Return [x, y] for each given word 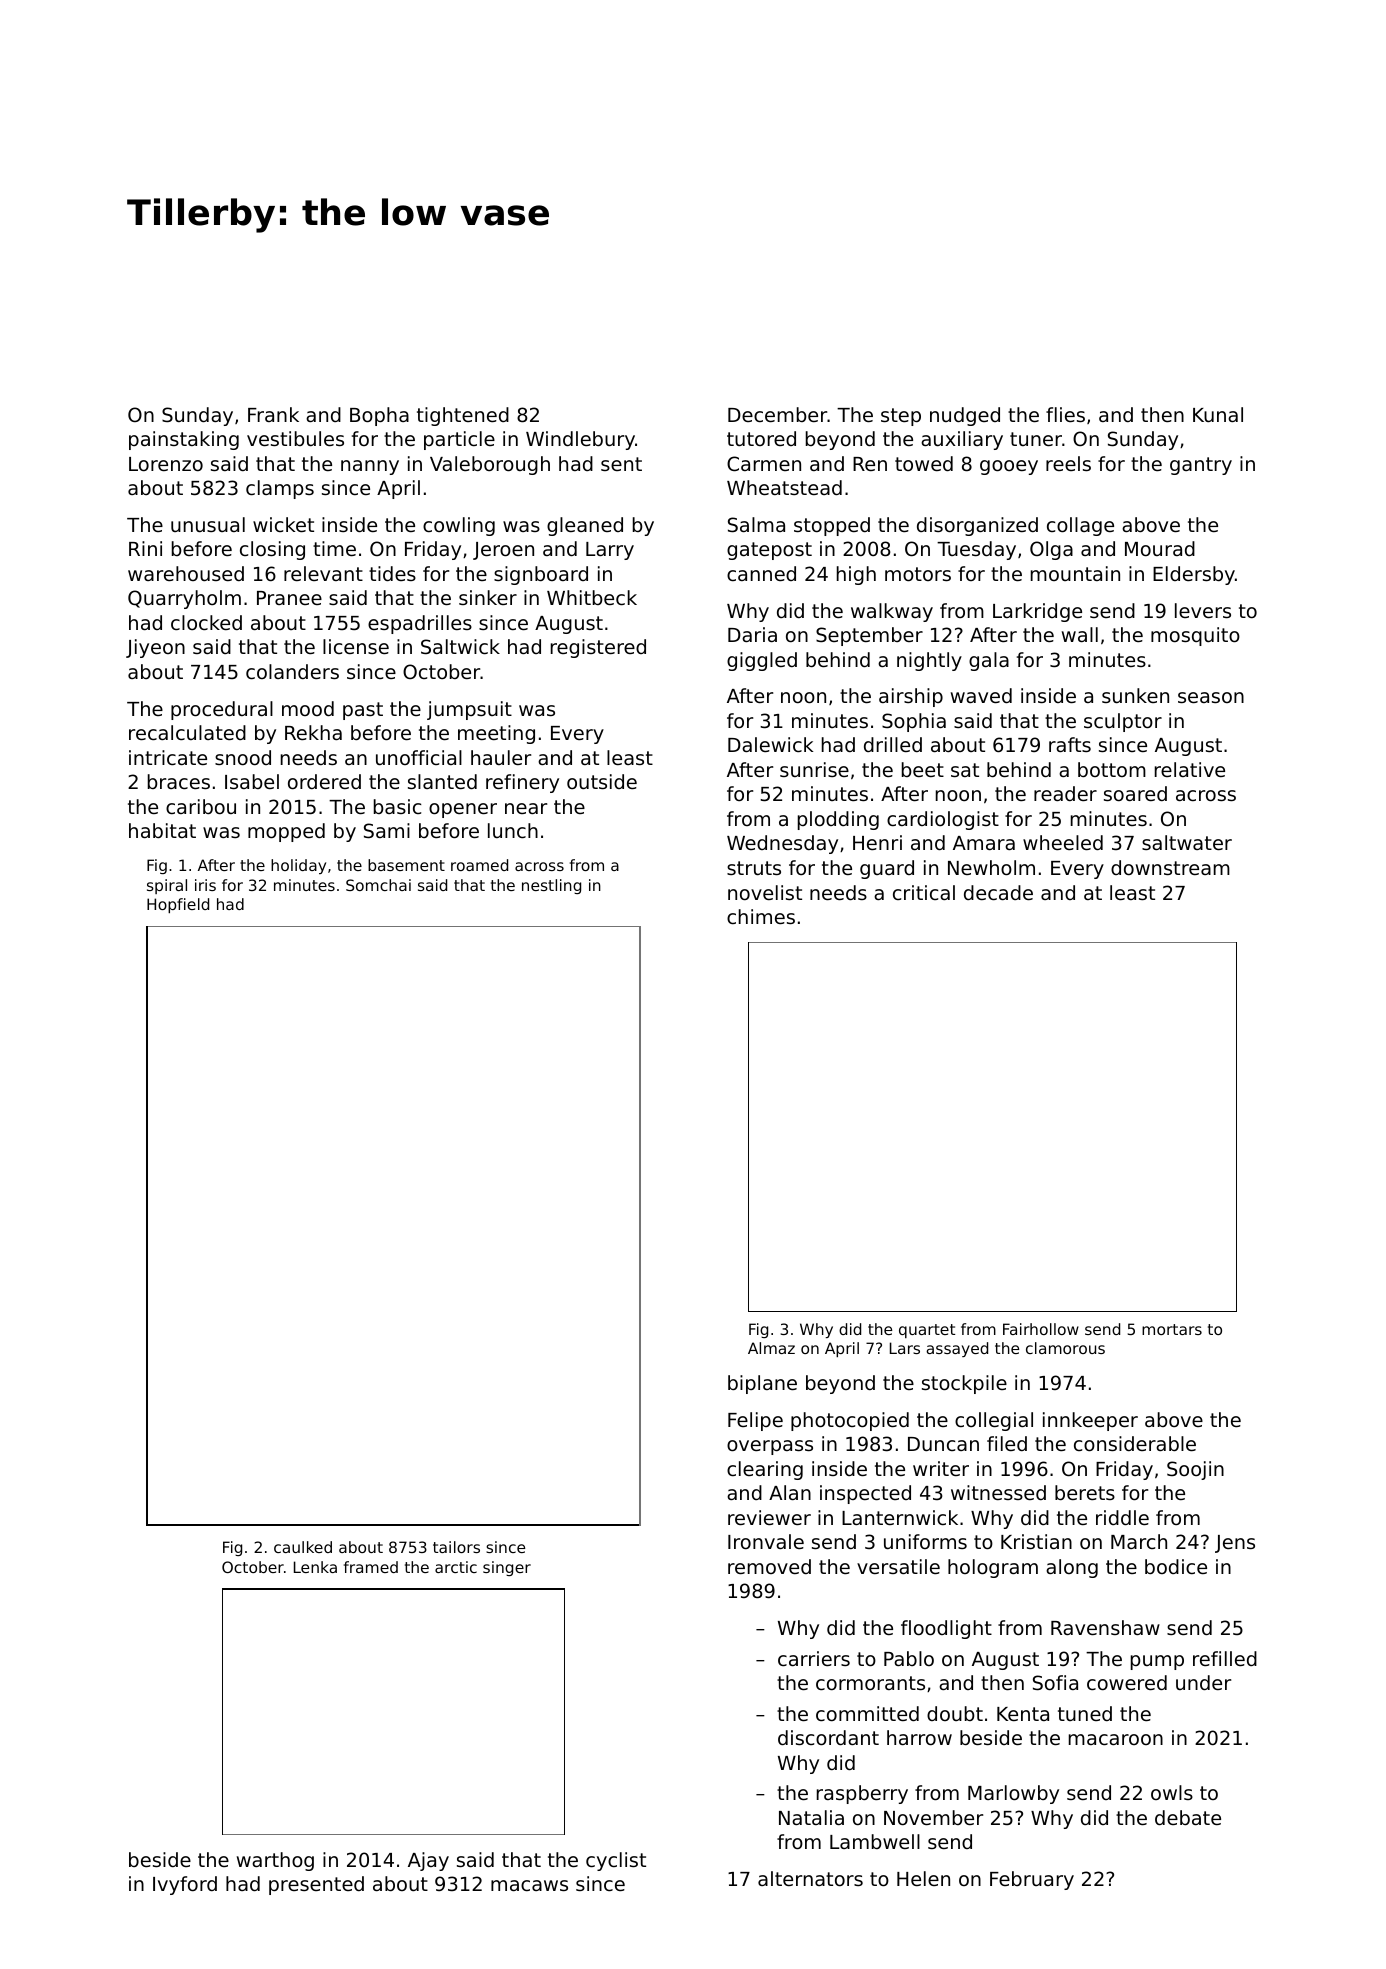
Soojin [1195, 1470]
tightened [463, 416]
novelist [765, 892]
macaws [529, 1885]
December [778, 414]
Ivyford [185, 1885]
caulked [303, 1547]
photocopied [850, 1421]
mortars [1172, 1329]
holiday [298, 866]
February [1032, 1880]
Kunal [1218, 414]
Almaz [771, 1348]
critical [924, 892]
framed [371, 1567]
